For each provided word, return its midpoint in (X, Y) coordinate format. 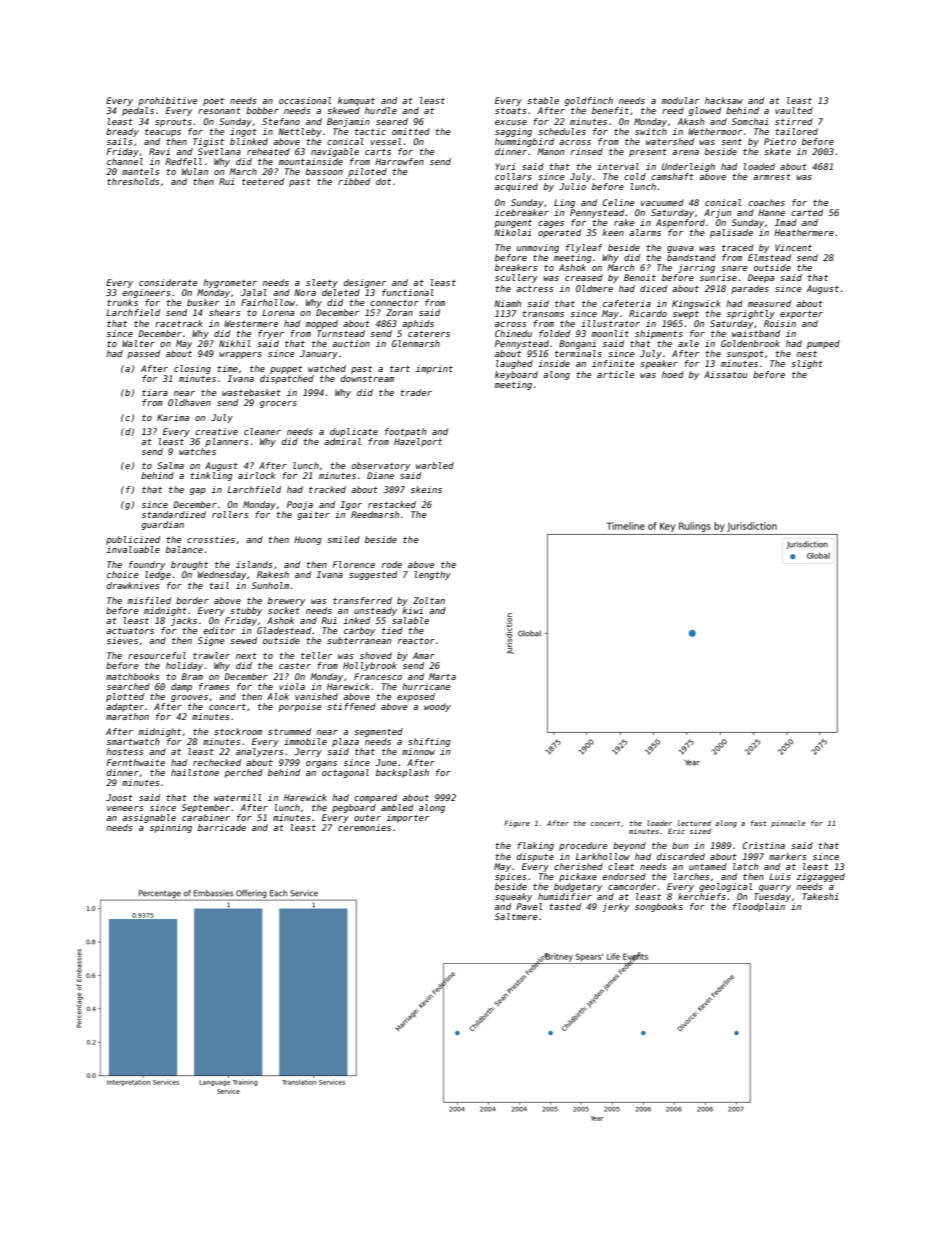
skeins (426, 489)
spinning (171, 828)
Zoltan (429, 600)
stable (543, 100)
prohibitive (168, 101)
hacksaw (724, 100)
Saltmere (516, 916)
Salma (170, 465)
